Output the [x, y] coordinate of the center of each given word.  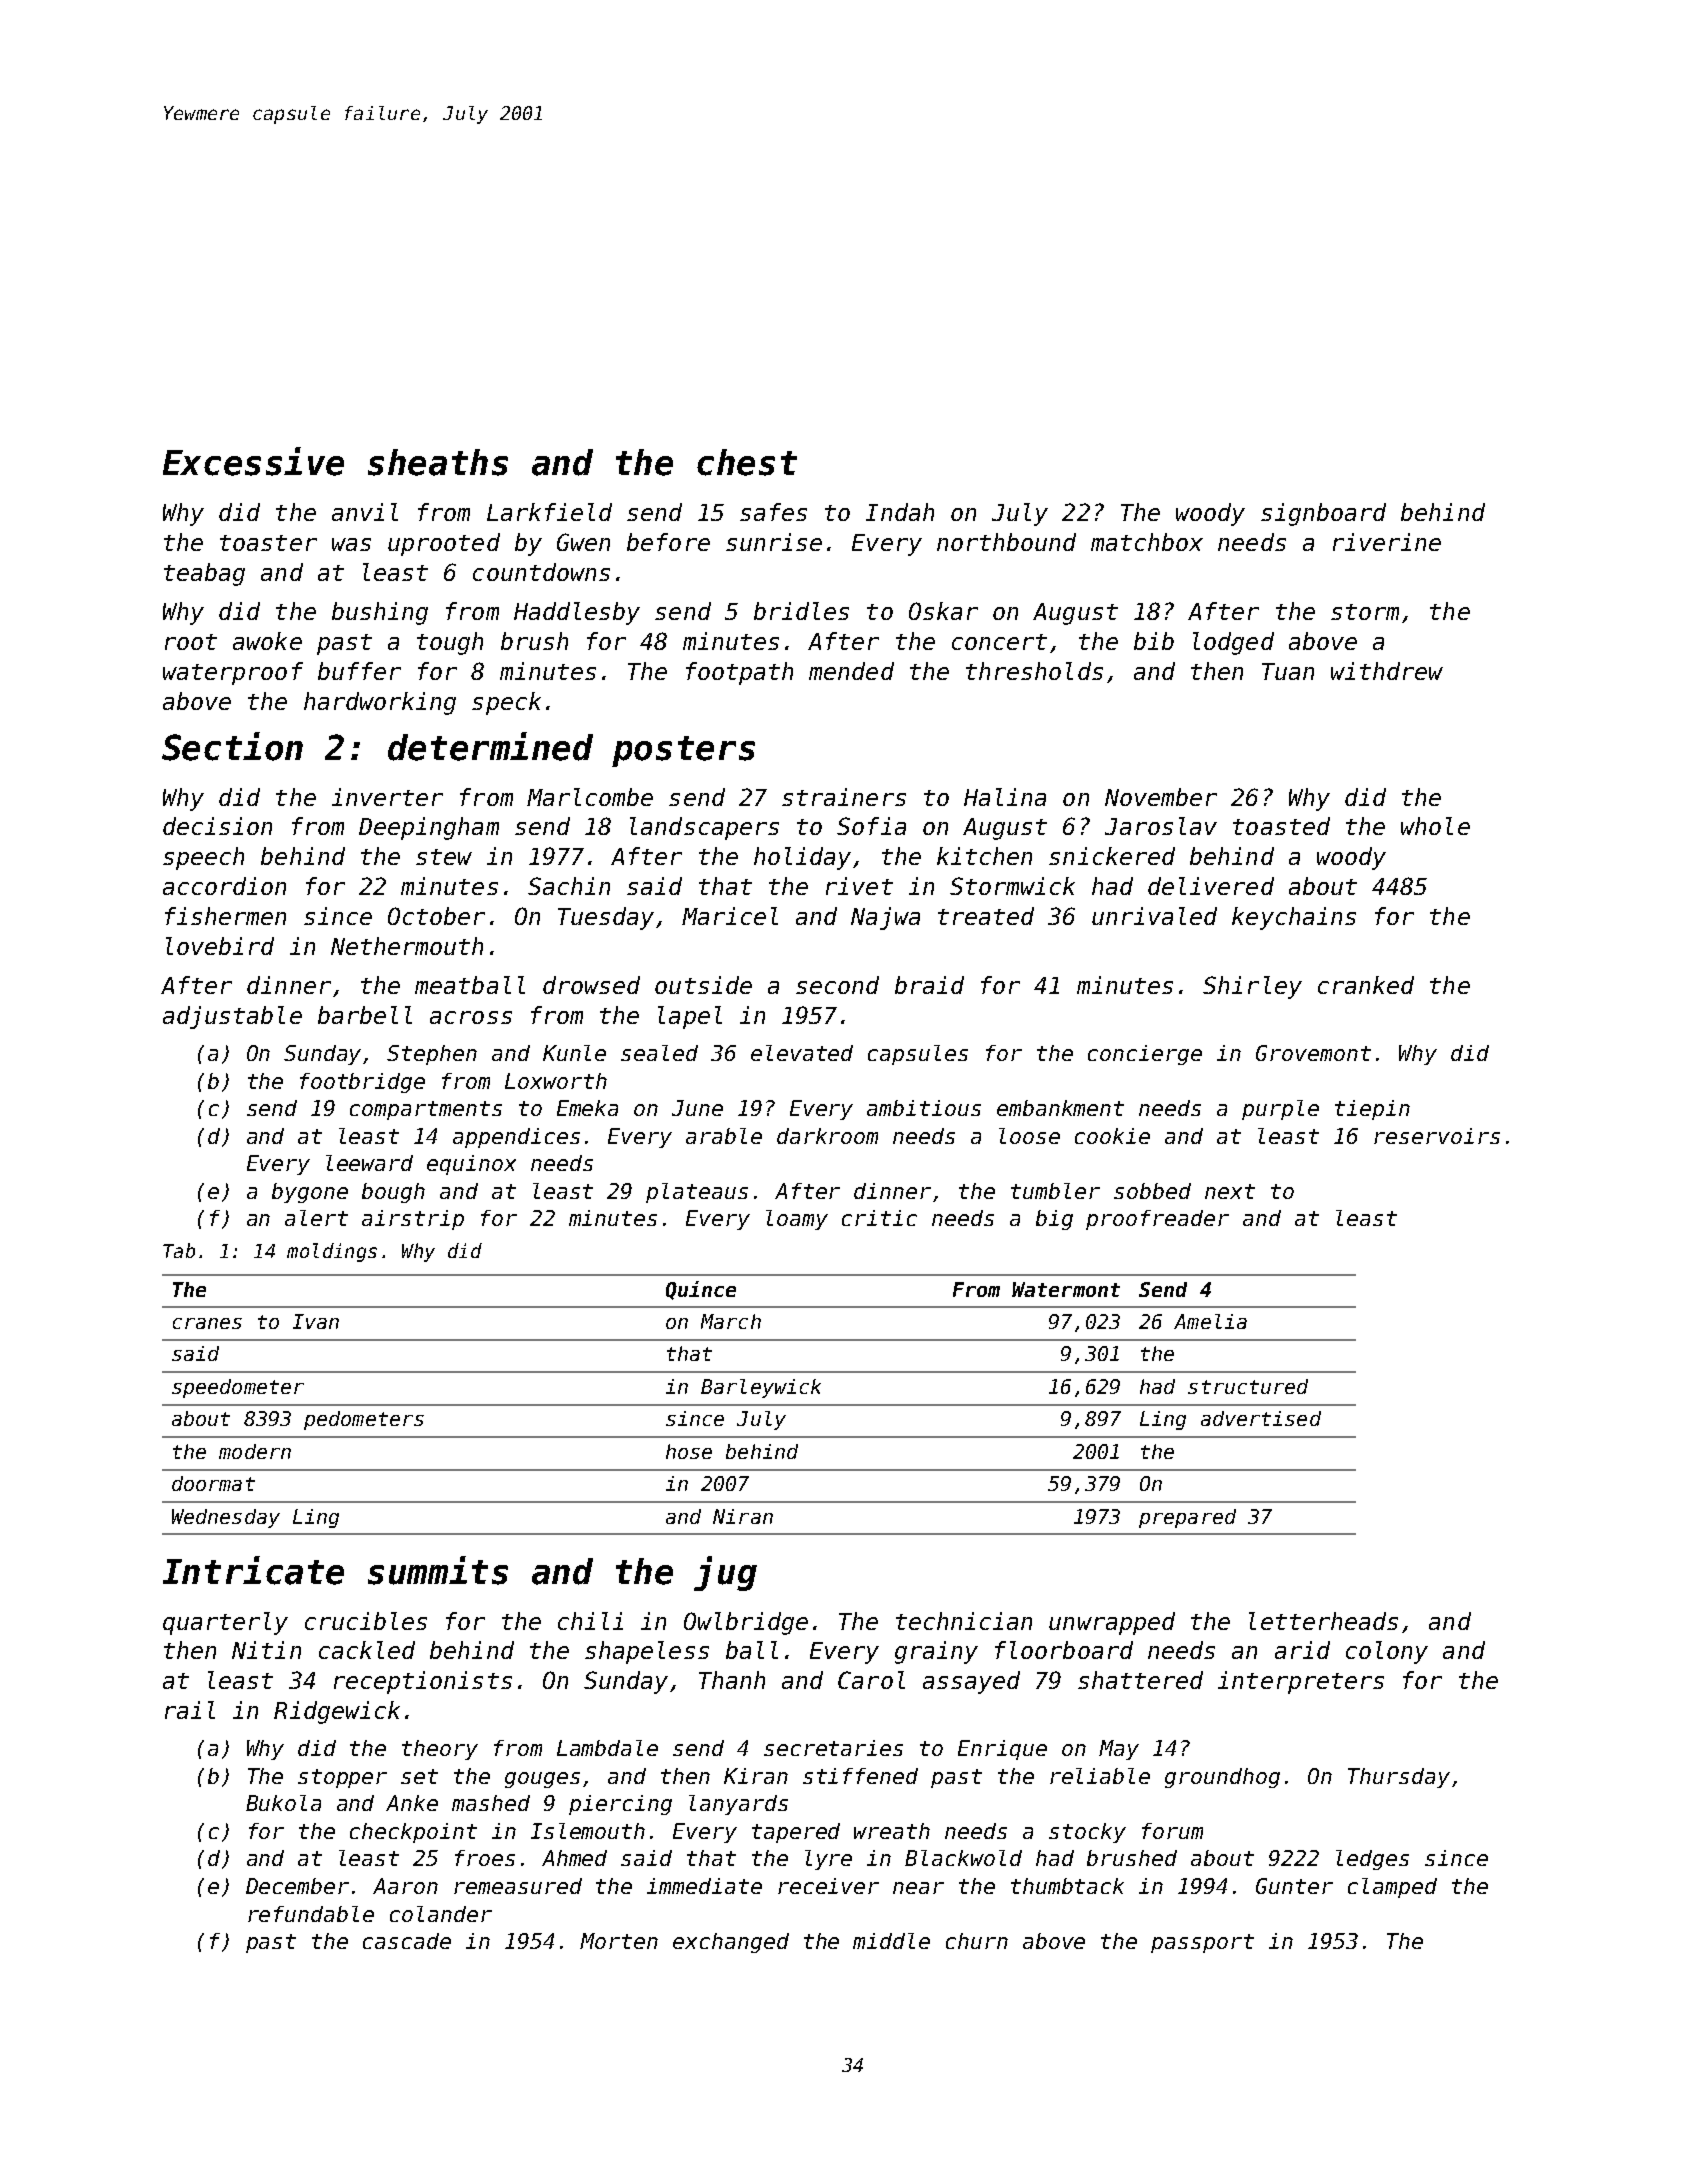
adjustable [232, 1017]
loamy [797, 1220]
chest [747, 462]
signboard [1323, 514]
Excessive [253, 461]
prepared [1187, 1518]
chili [590, 1621]
